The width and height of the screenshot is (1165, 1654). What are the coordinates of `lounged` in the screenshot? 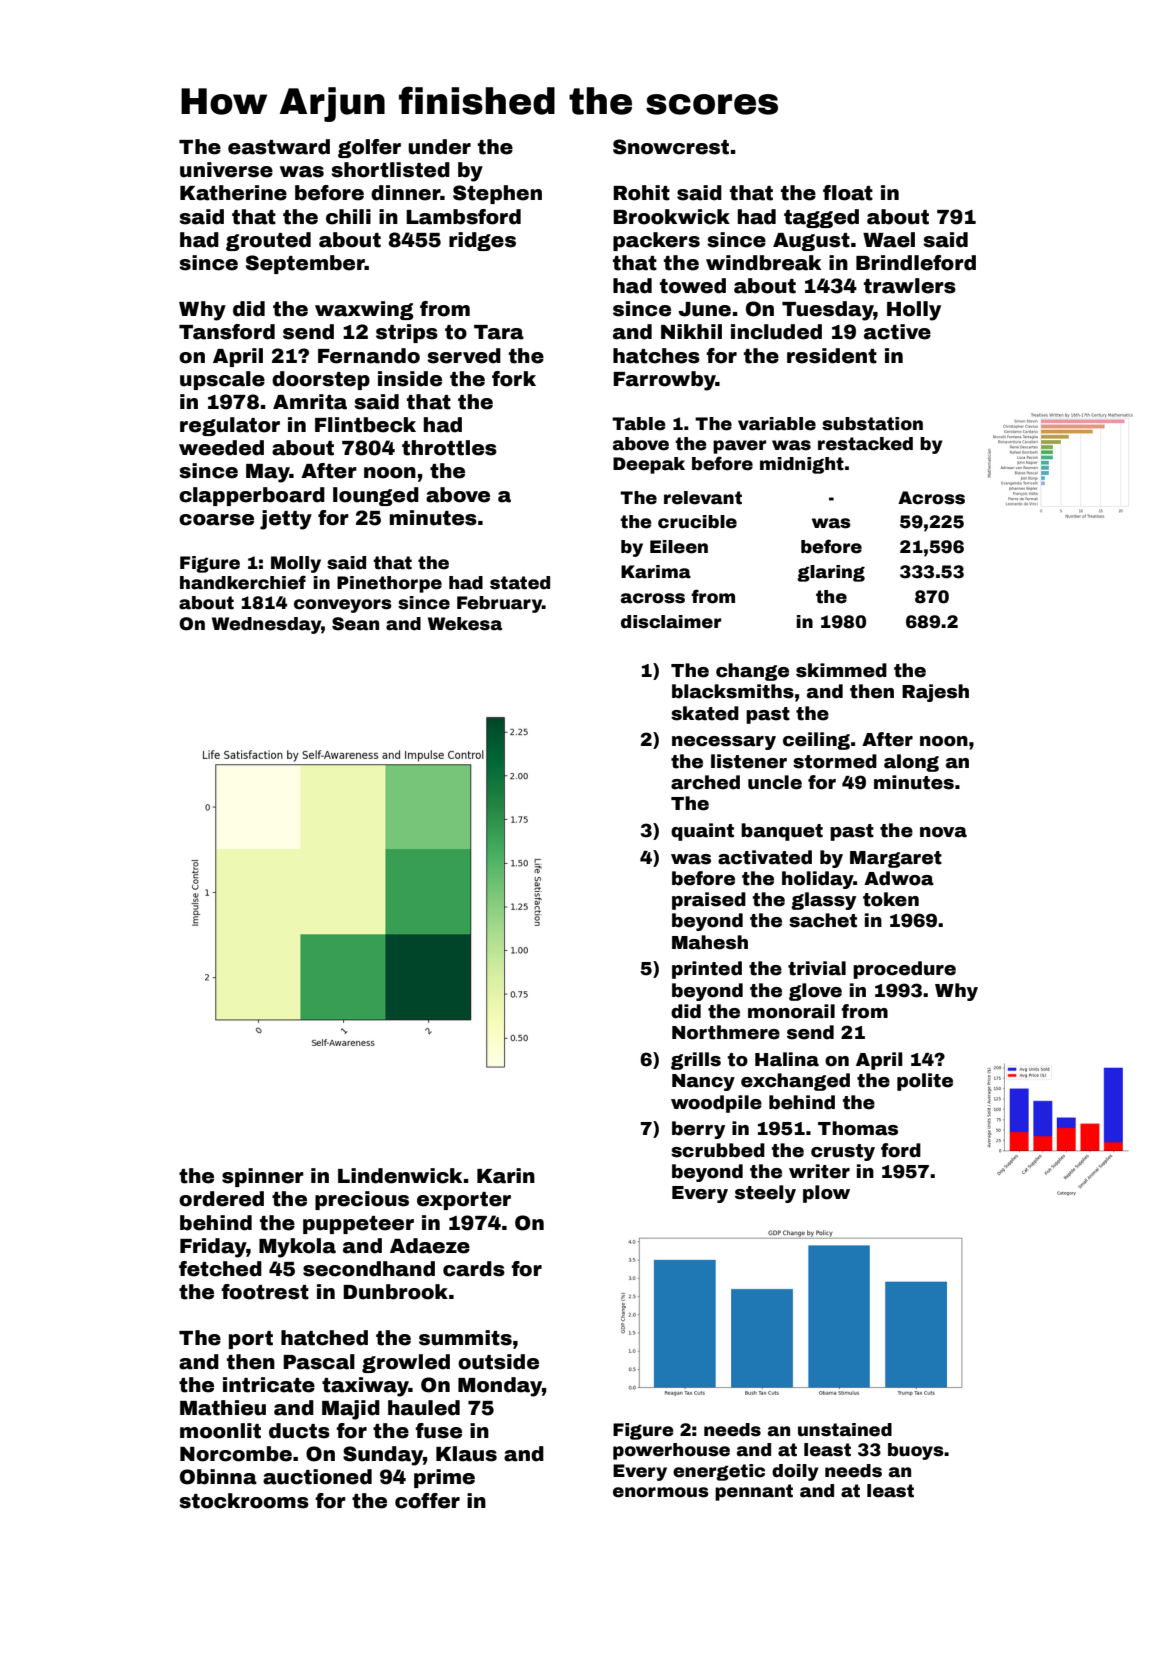 It's located at (376, 496).
